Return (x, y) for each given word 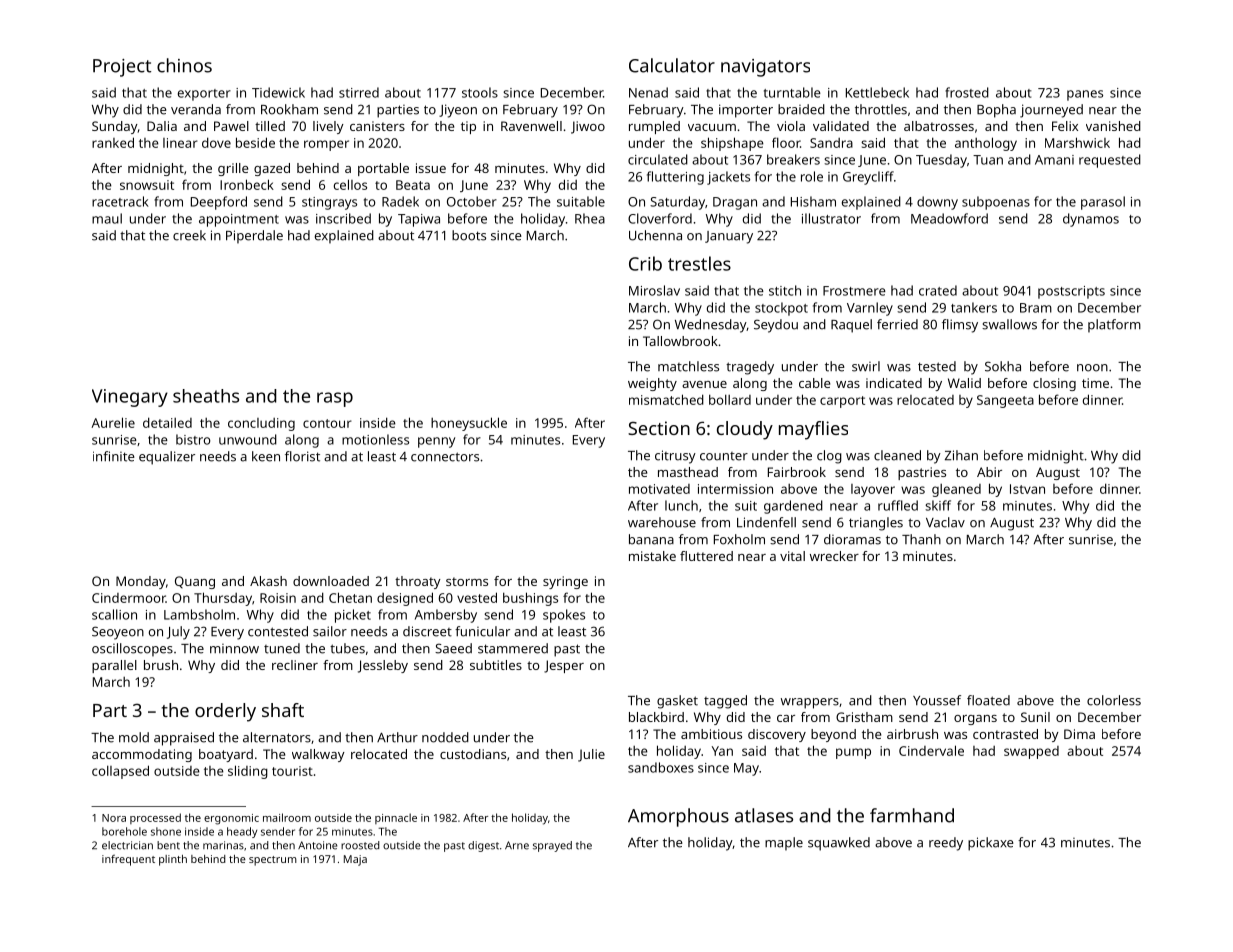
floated (988, 700)
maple (784, 844)
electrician (127, 845)
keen (266, 456)
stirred (359, 92)
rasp (335, 399)
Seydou (776, 326)
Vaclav (945, 522)
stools (480, 92)
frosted (967, 92)
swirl (866, 366)
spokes (564, 616)
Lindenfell (766, 522)
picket (353, 616)
